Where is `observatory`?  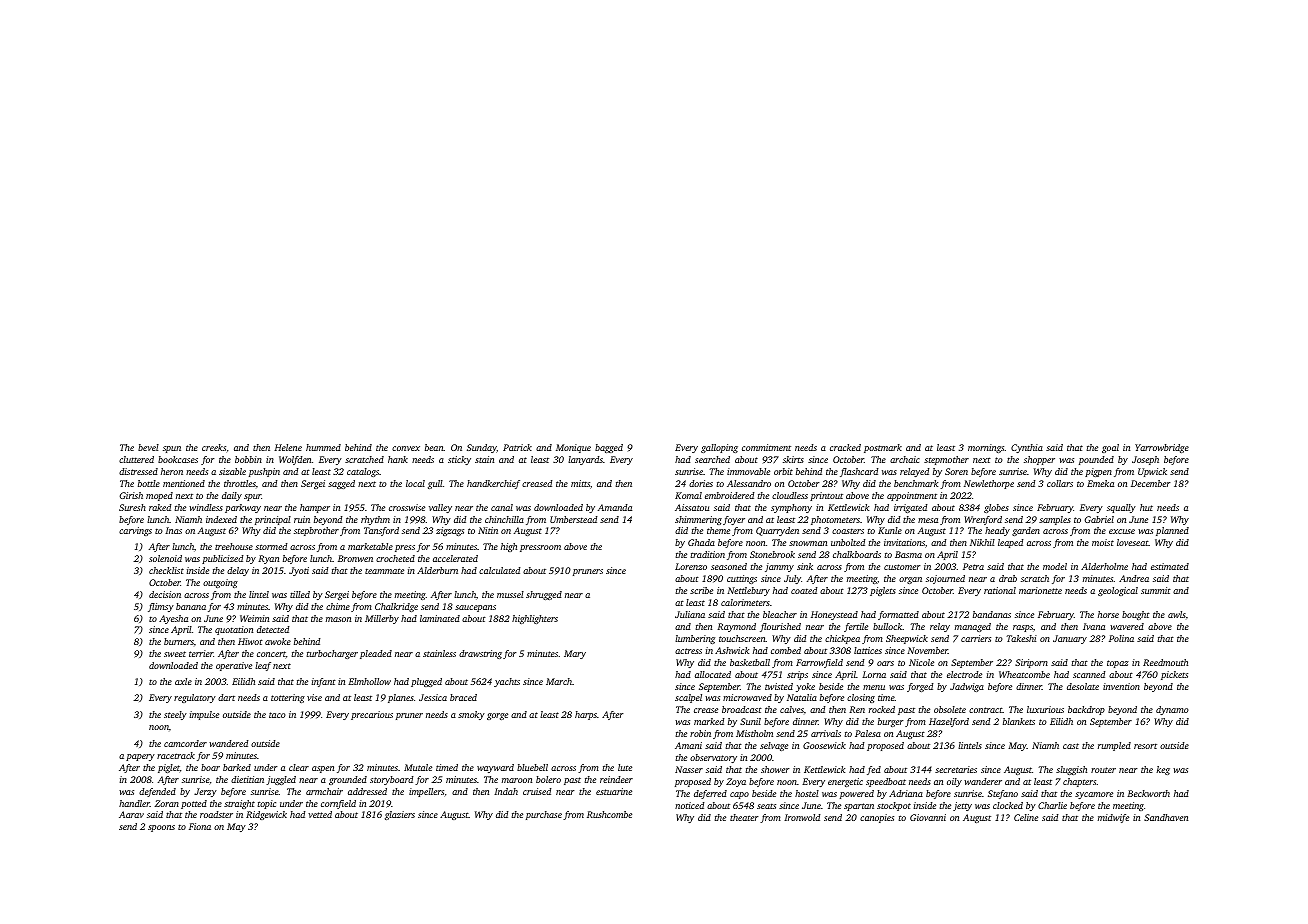
observatory is located at coordinates (713, 758).
